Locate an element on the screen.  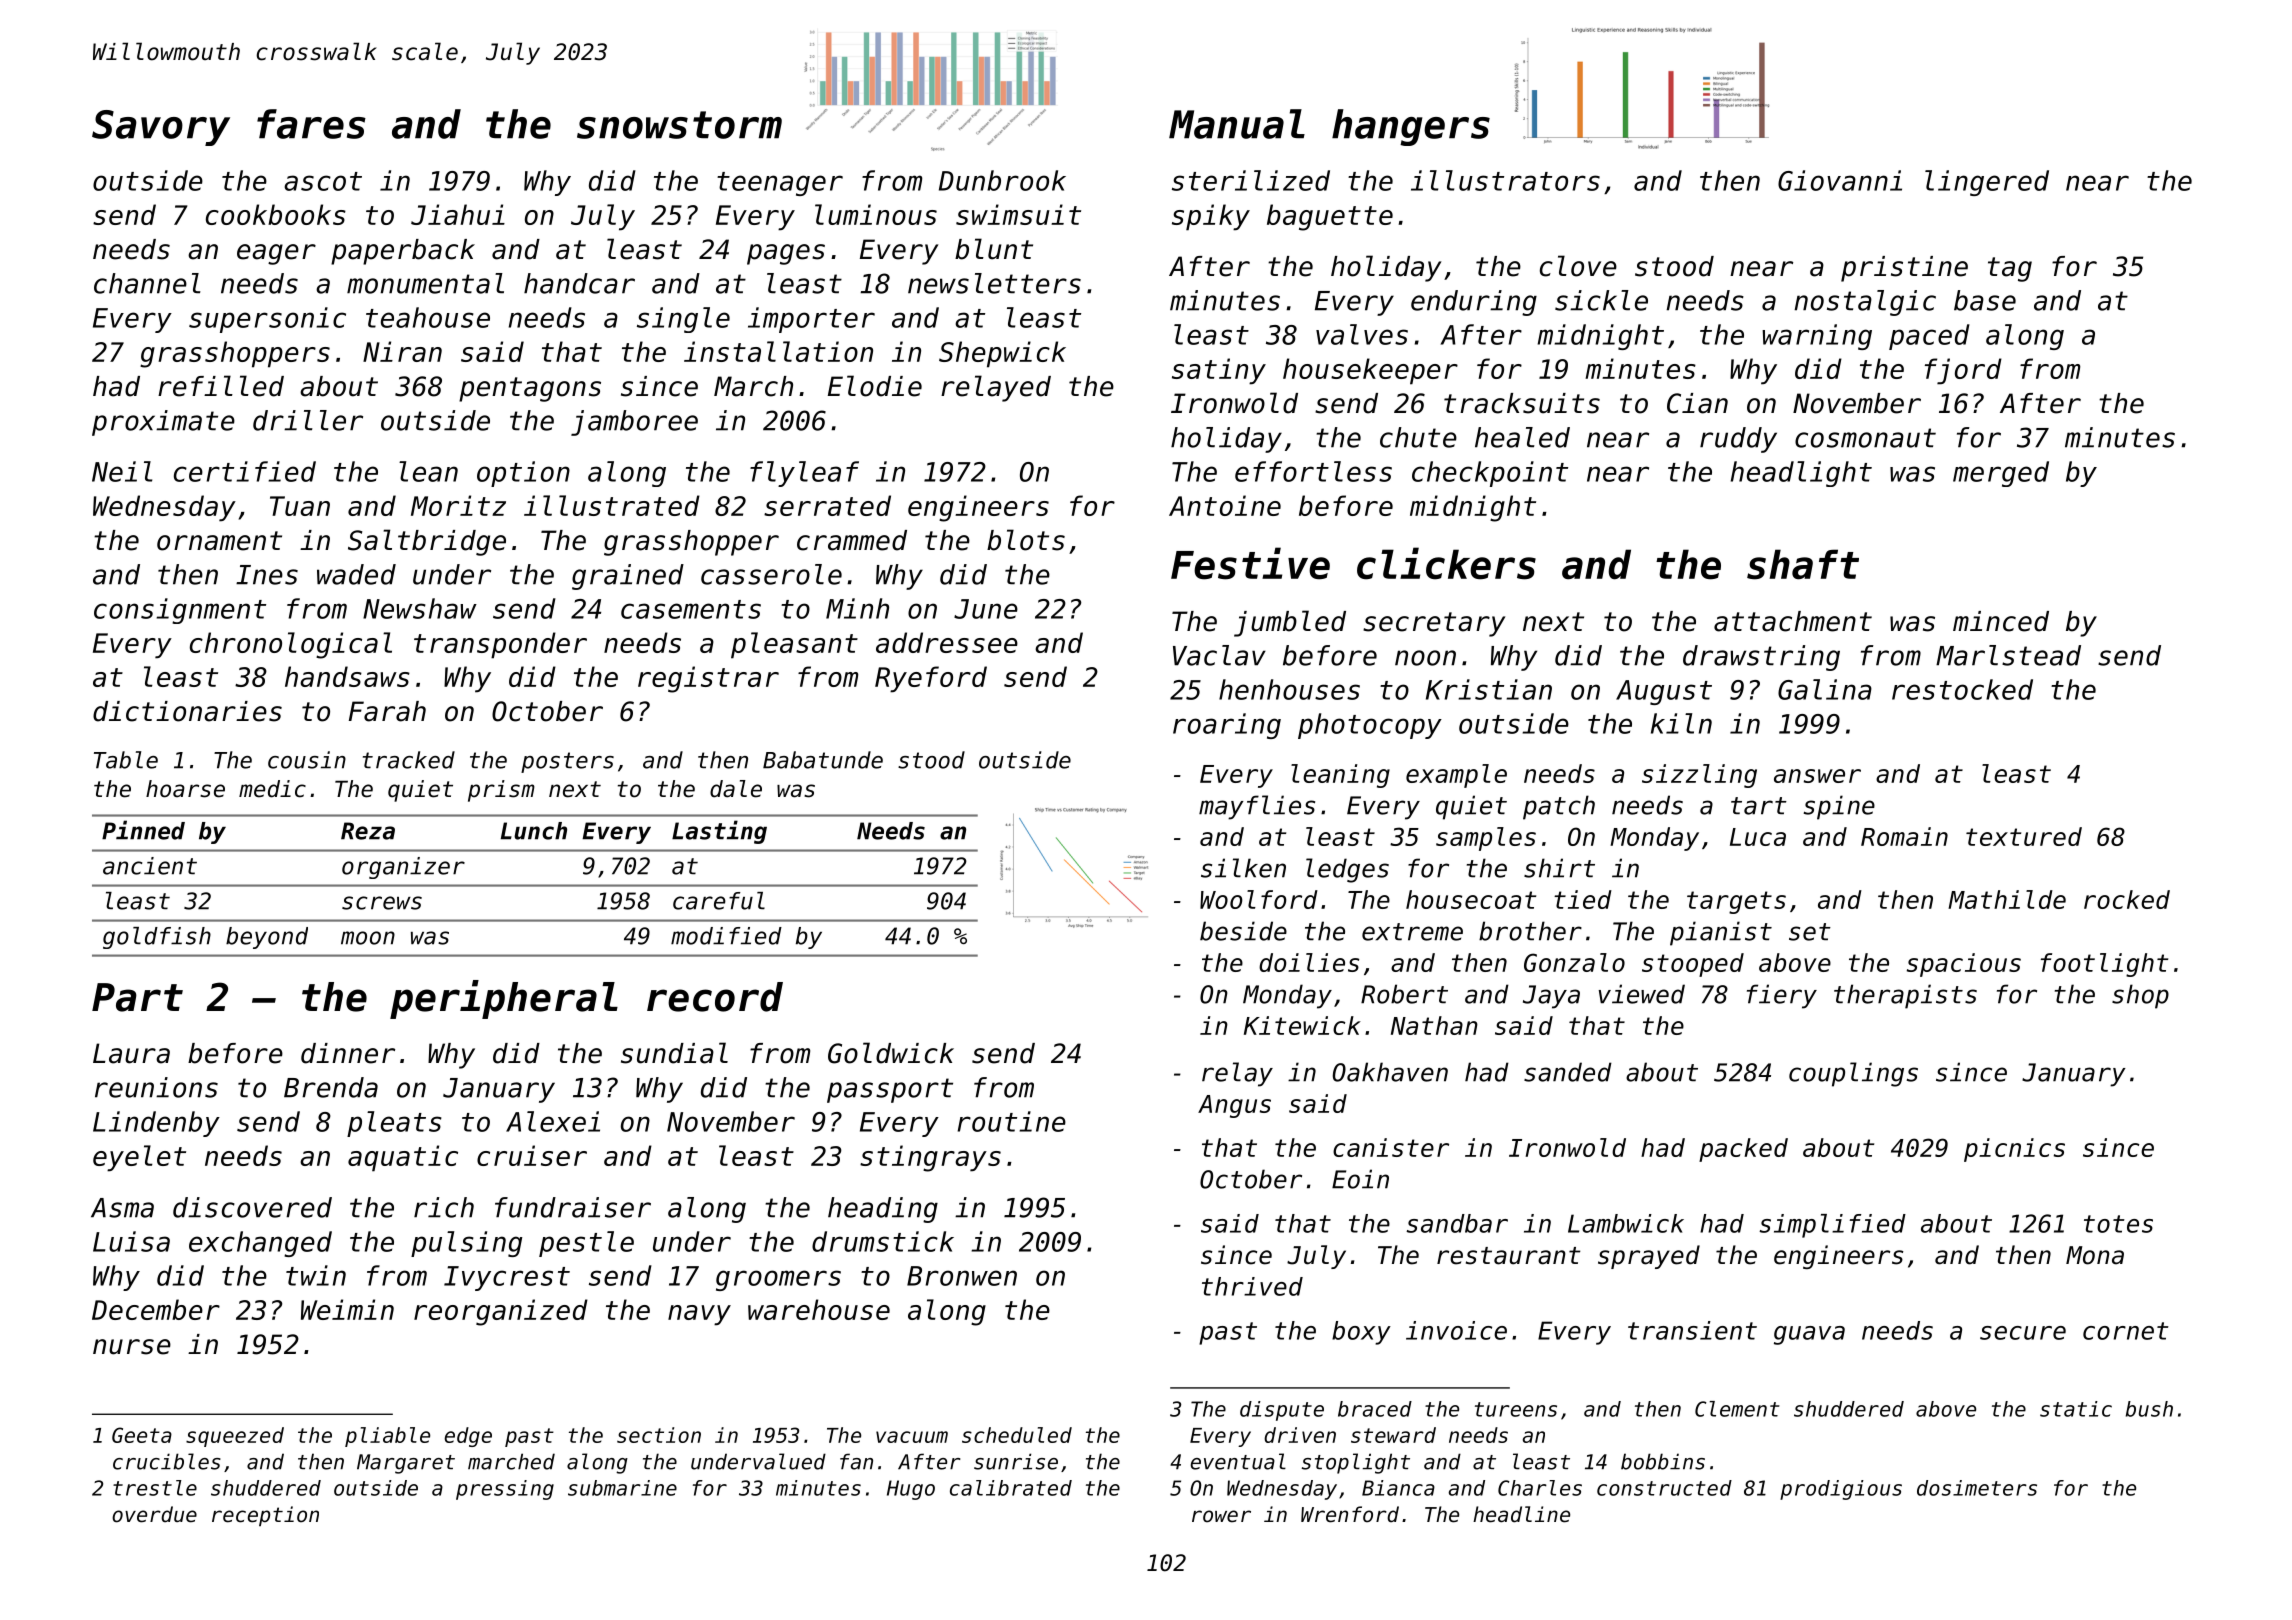
scheduled is located at coordinates (1017, 1435).
